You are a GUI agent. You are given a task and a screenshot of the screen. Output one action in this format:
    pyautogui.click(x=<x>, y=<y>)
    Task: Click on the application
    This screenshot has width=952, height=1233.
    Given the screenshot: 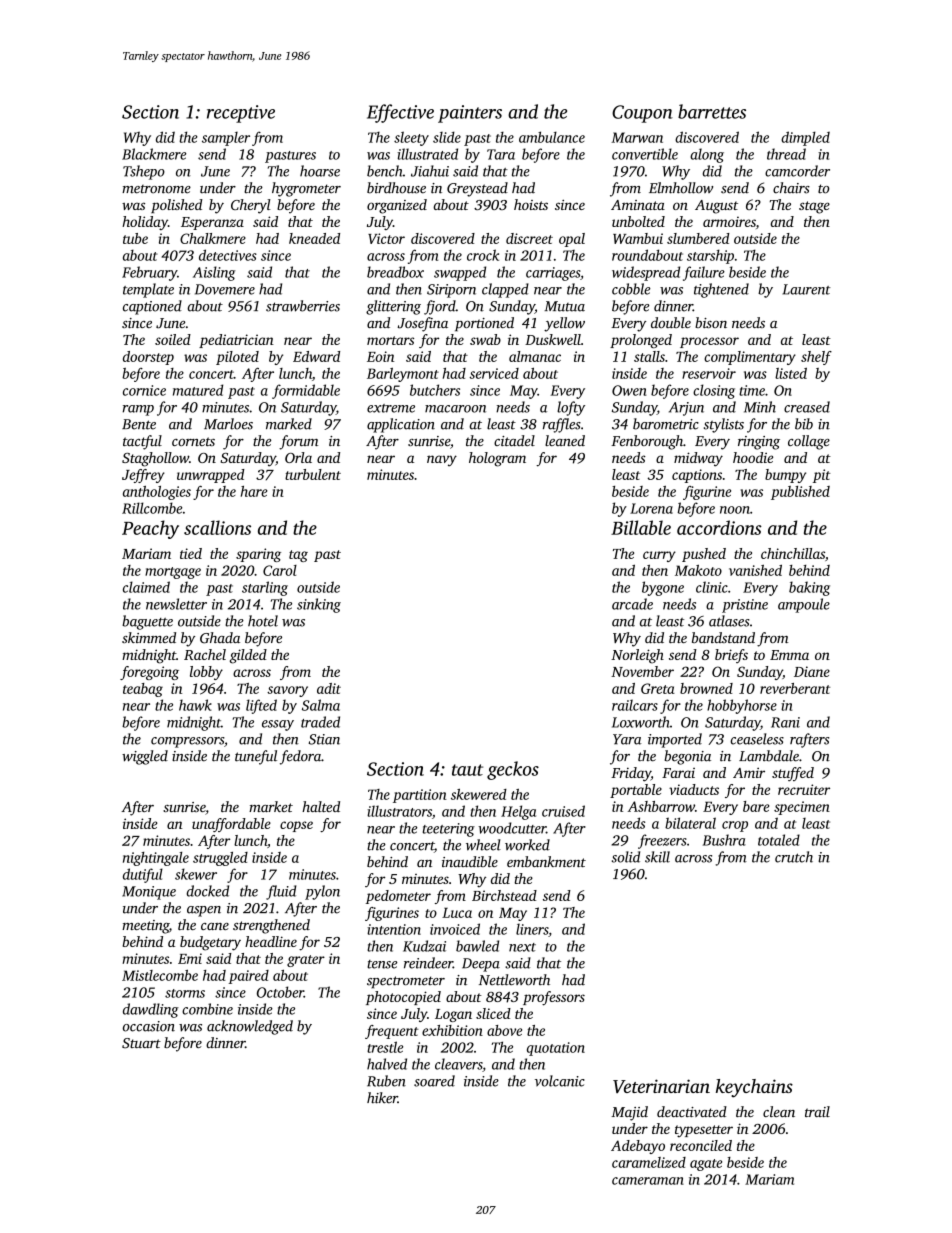 What is the action you would take?
    pyautogui.click(x=401, y=425)
